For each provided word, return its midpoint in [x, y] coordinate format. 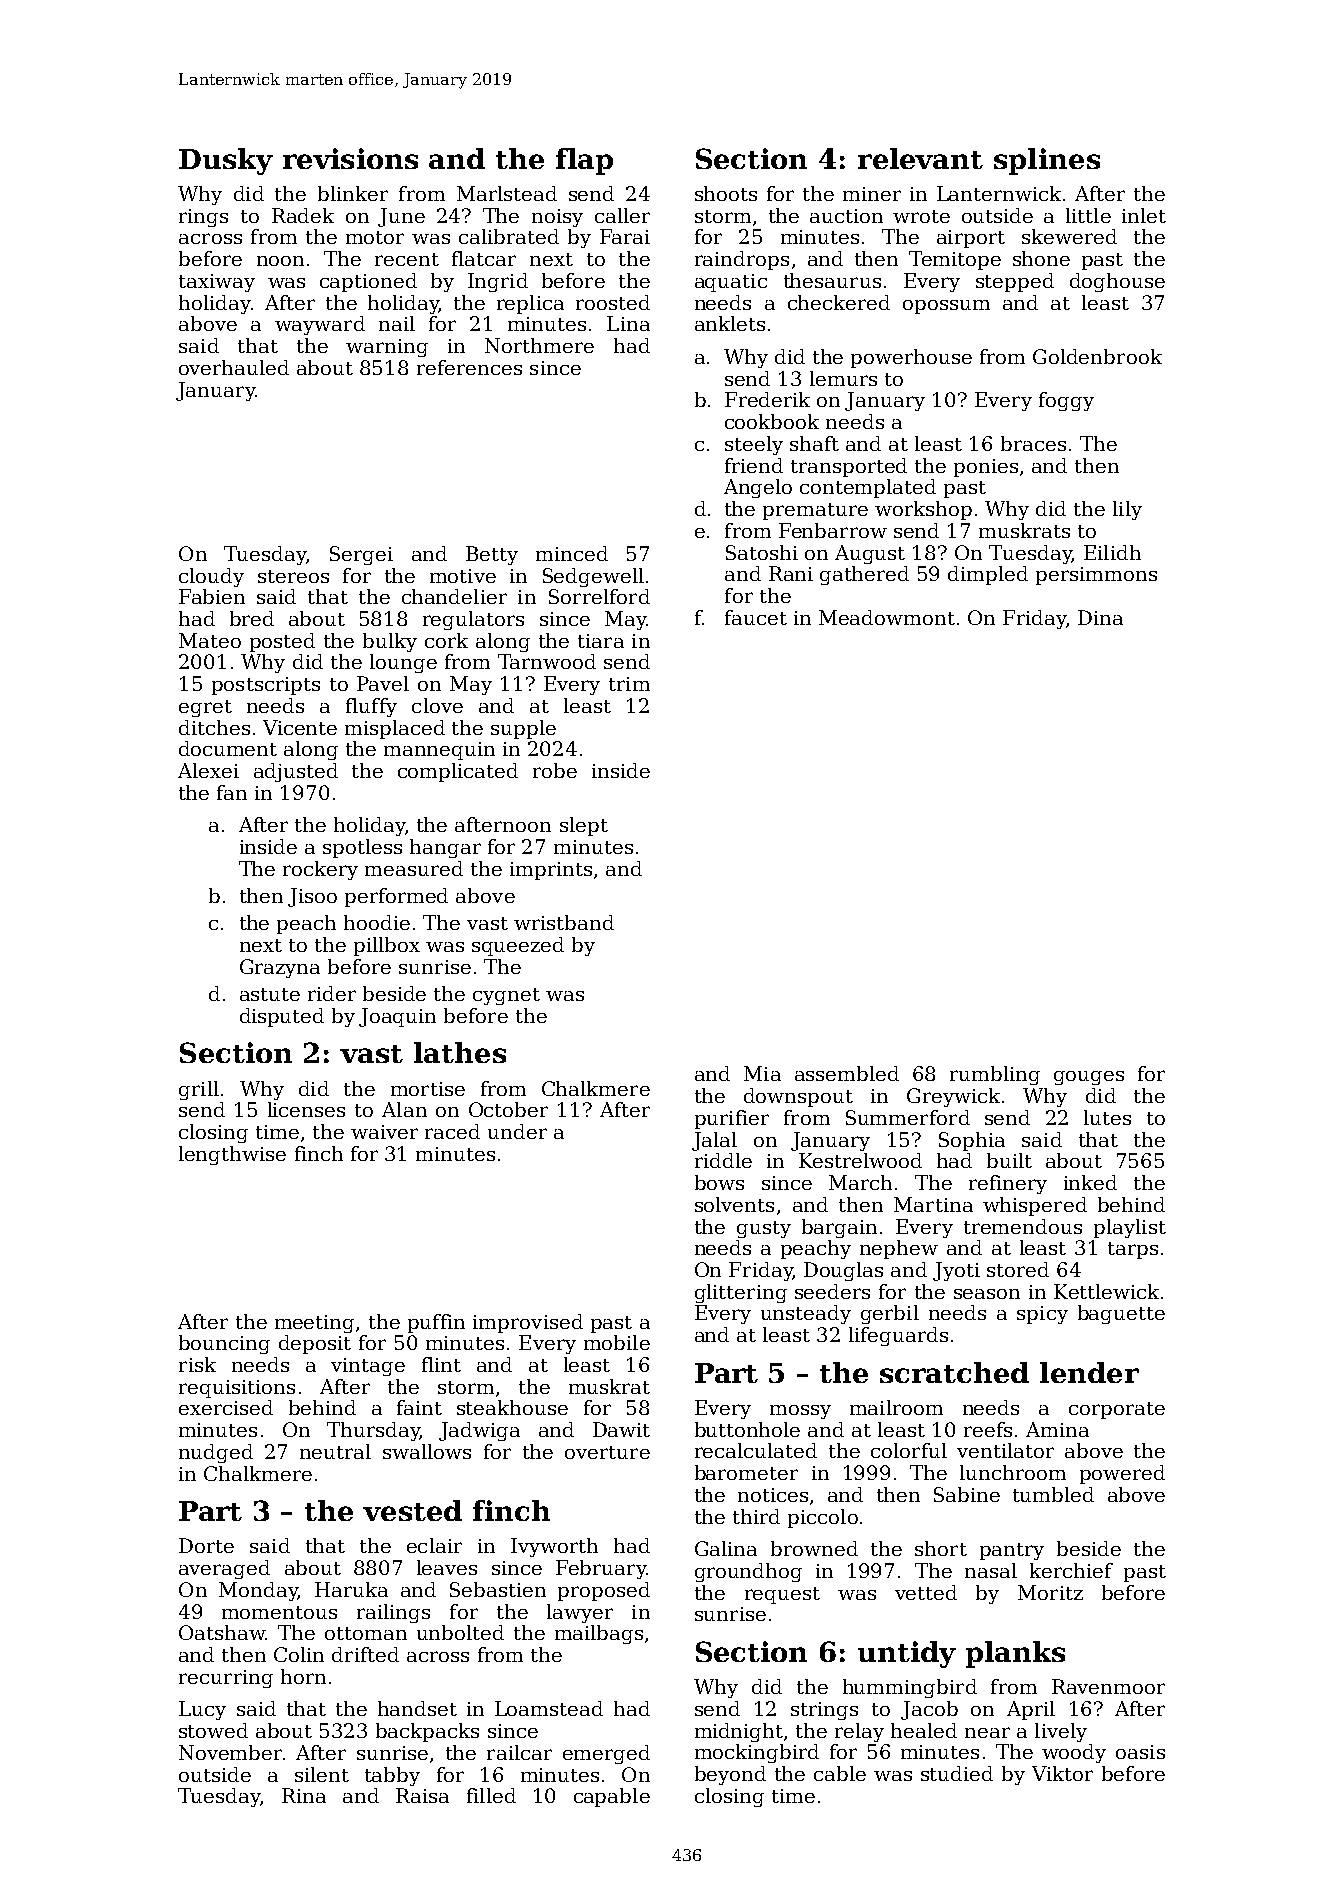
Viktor [1062, 1773]
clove [437, 705]
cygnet [506, 996]
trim [629, 684]
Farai [625, 236]
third [756, 1516]
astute [270, 994]
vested [412, 1510]
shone [1041, 258]
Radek [303, 215]
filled [491, 1795]
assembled [847, 1073]
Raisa [422, 1795]
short [941, 1548]
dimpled [988, 575]
